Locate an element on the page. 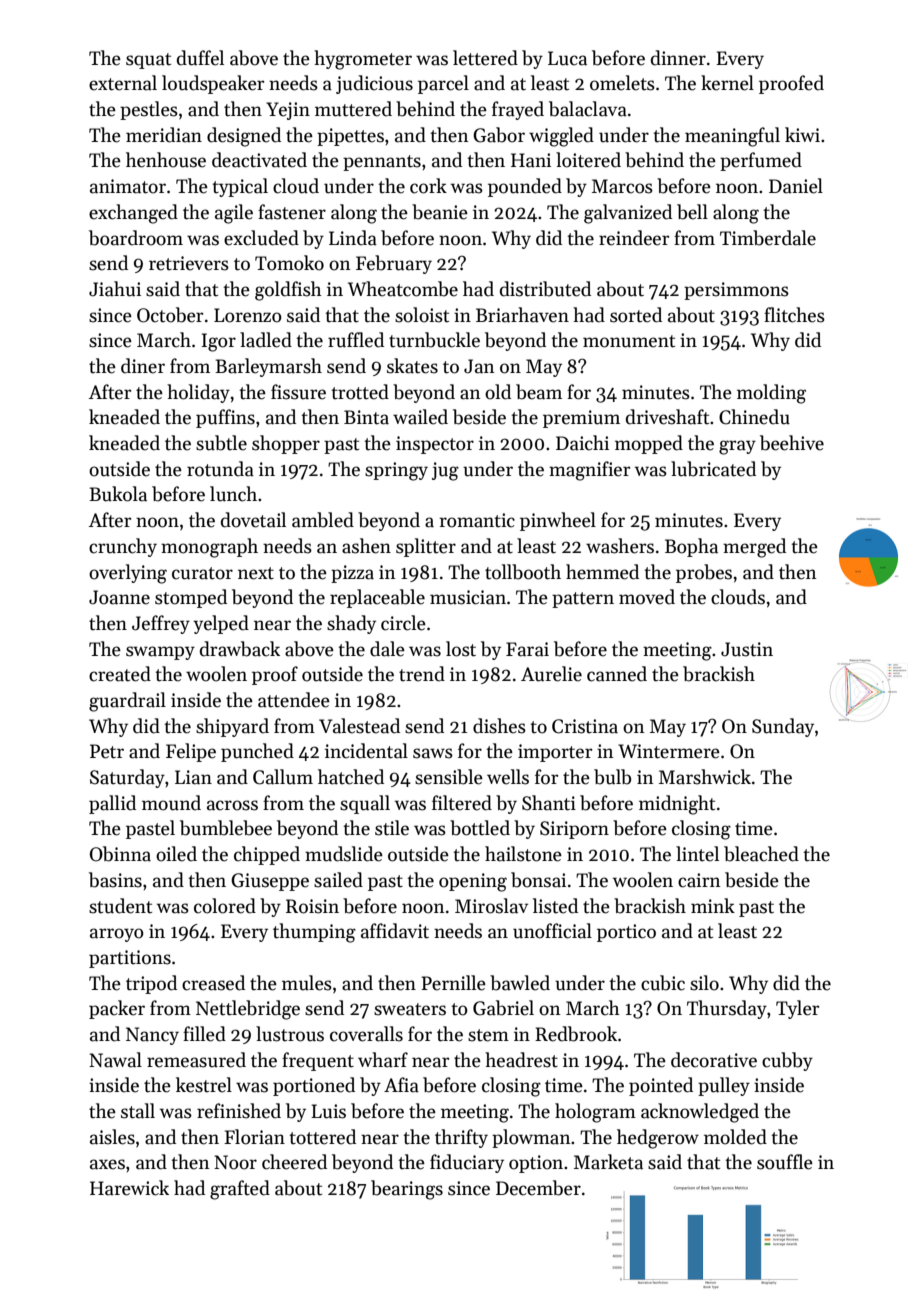  sweaters is located at coordinates (410, 1009).
